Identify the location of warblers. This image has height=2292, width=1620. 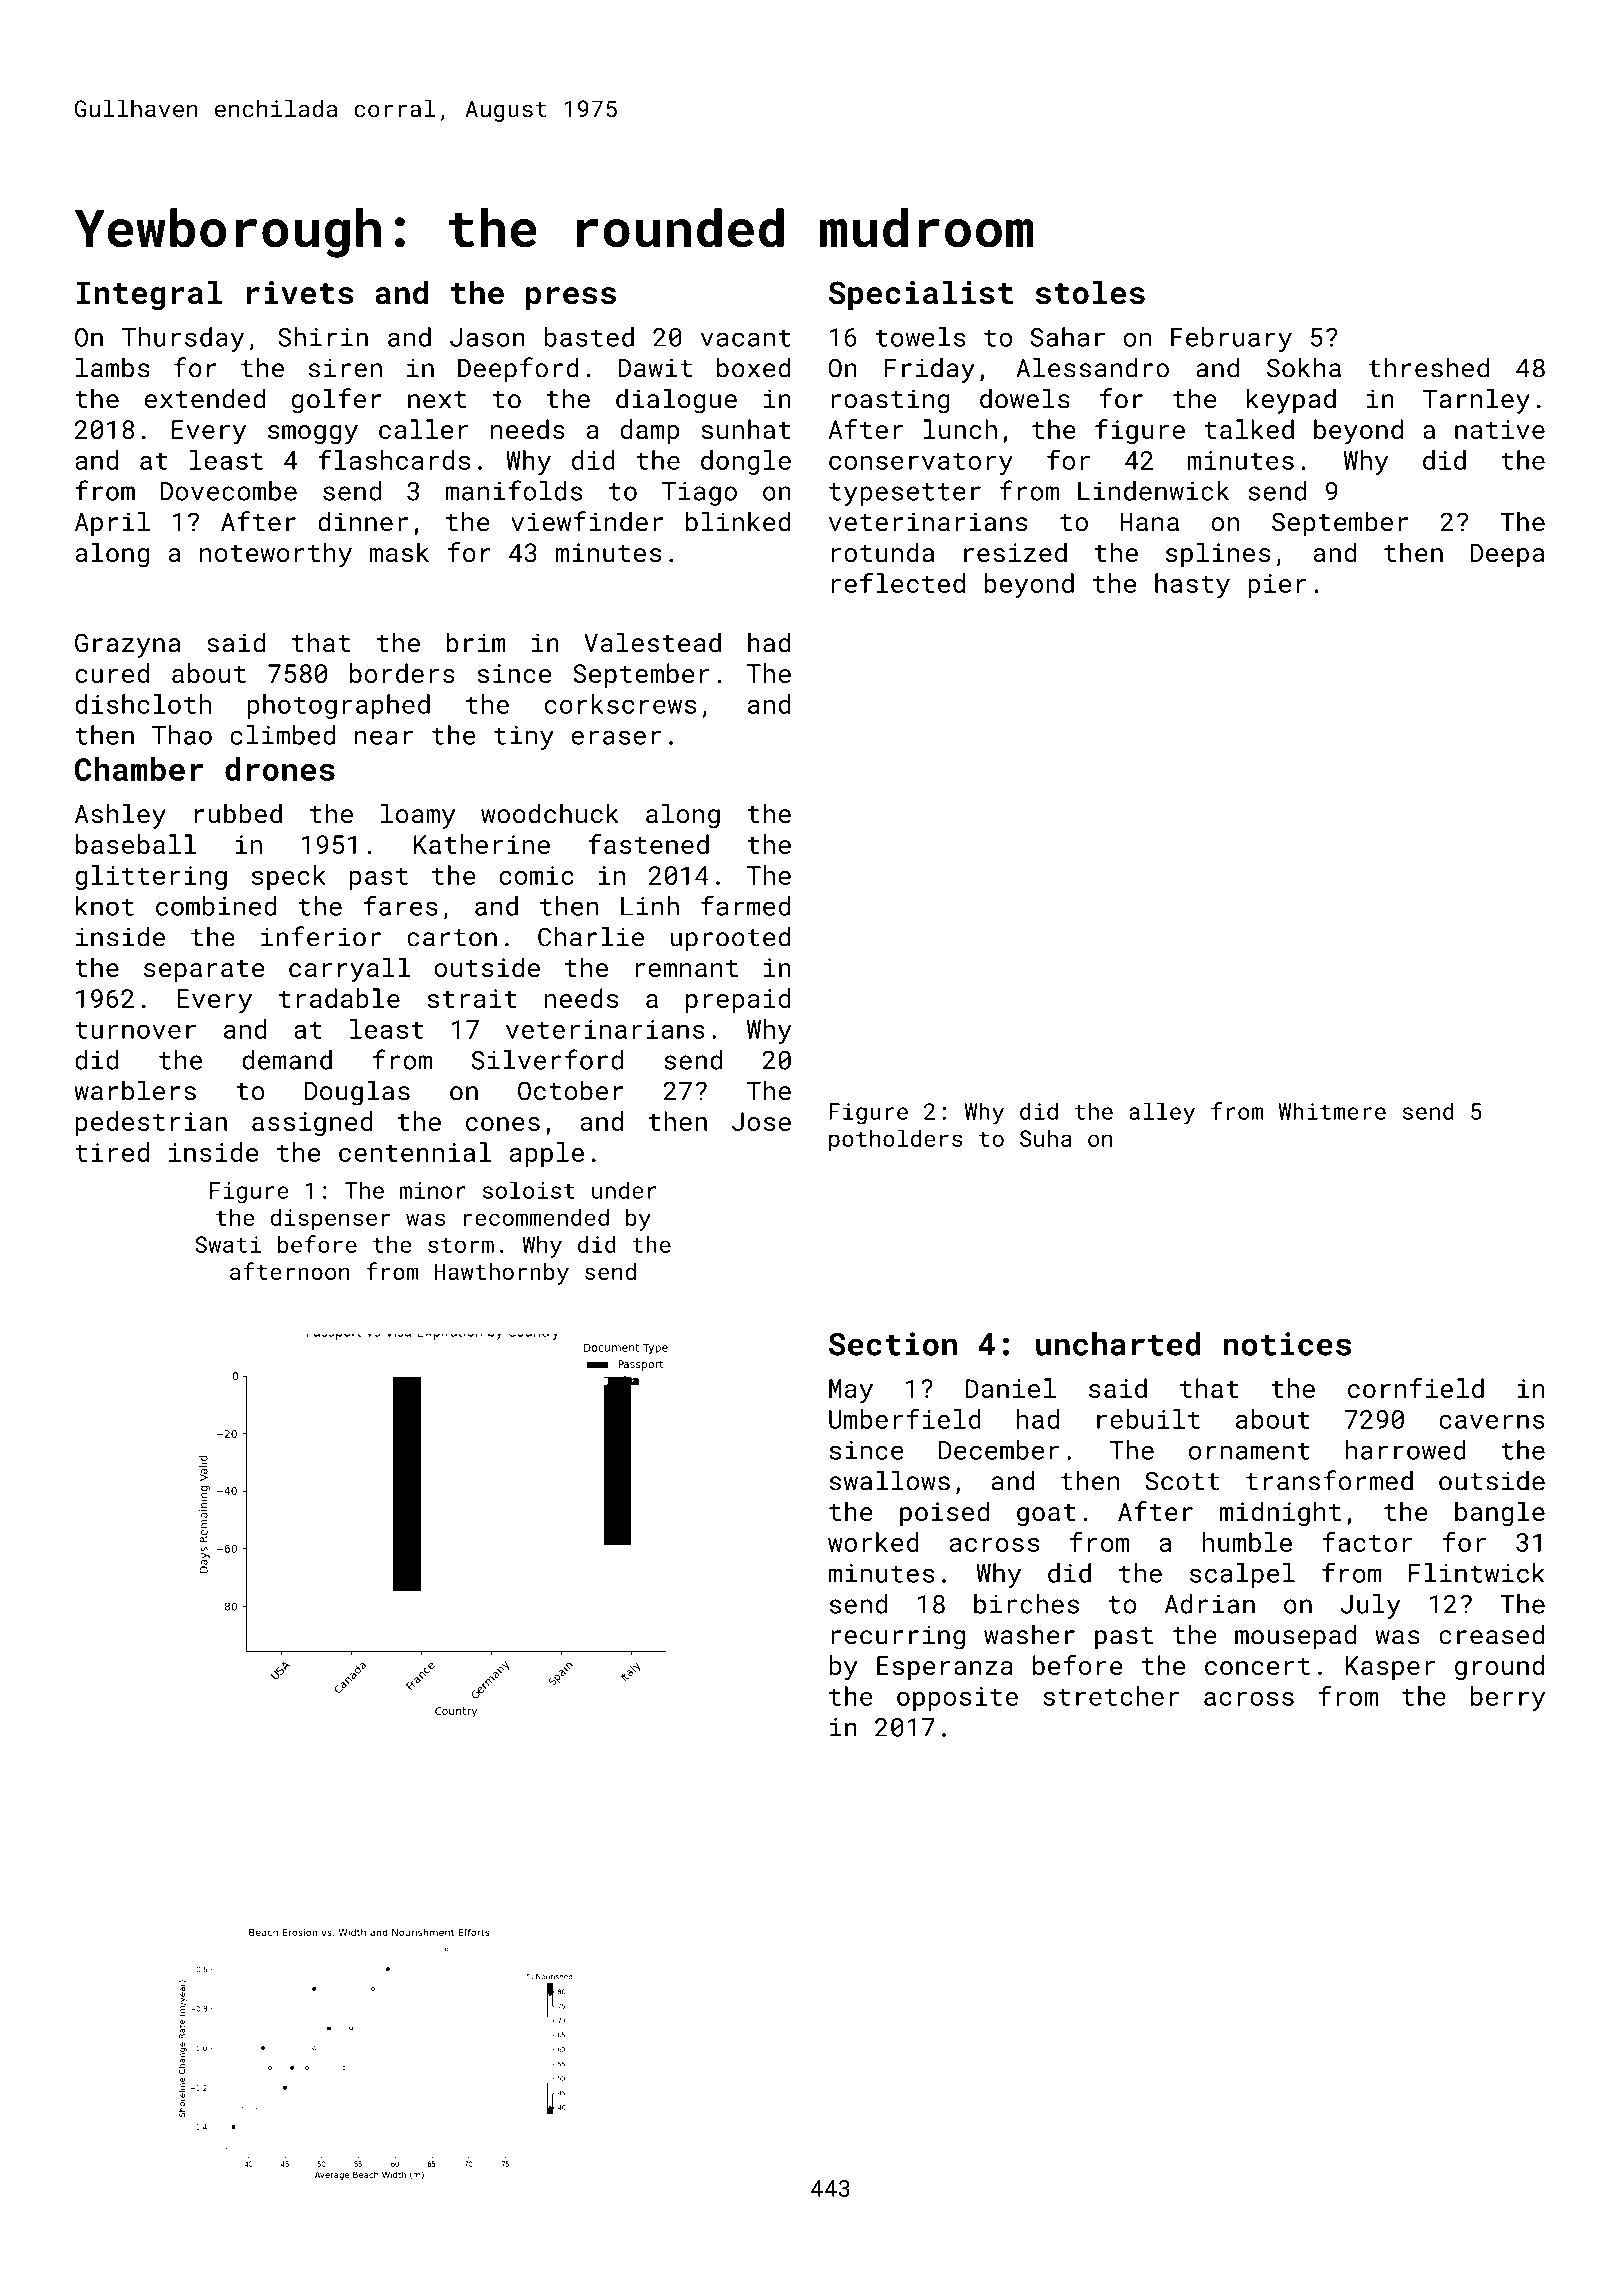
(135, 1090).
